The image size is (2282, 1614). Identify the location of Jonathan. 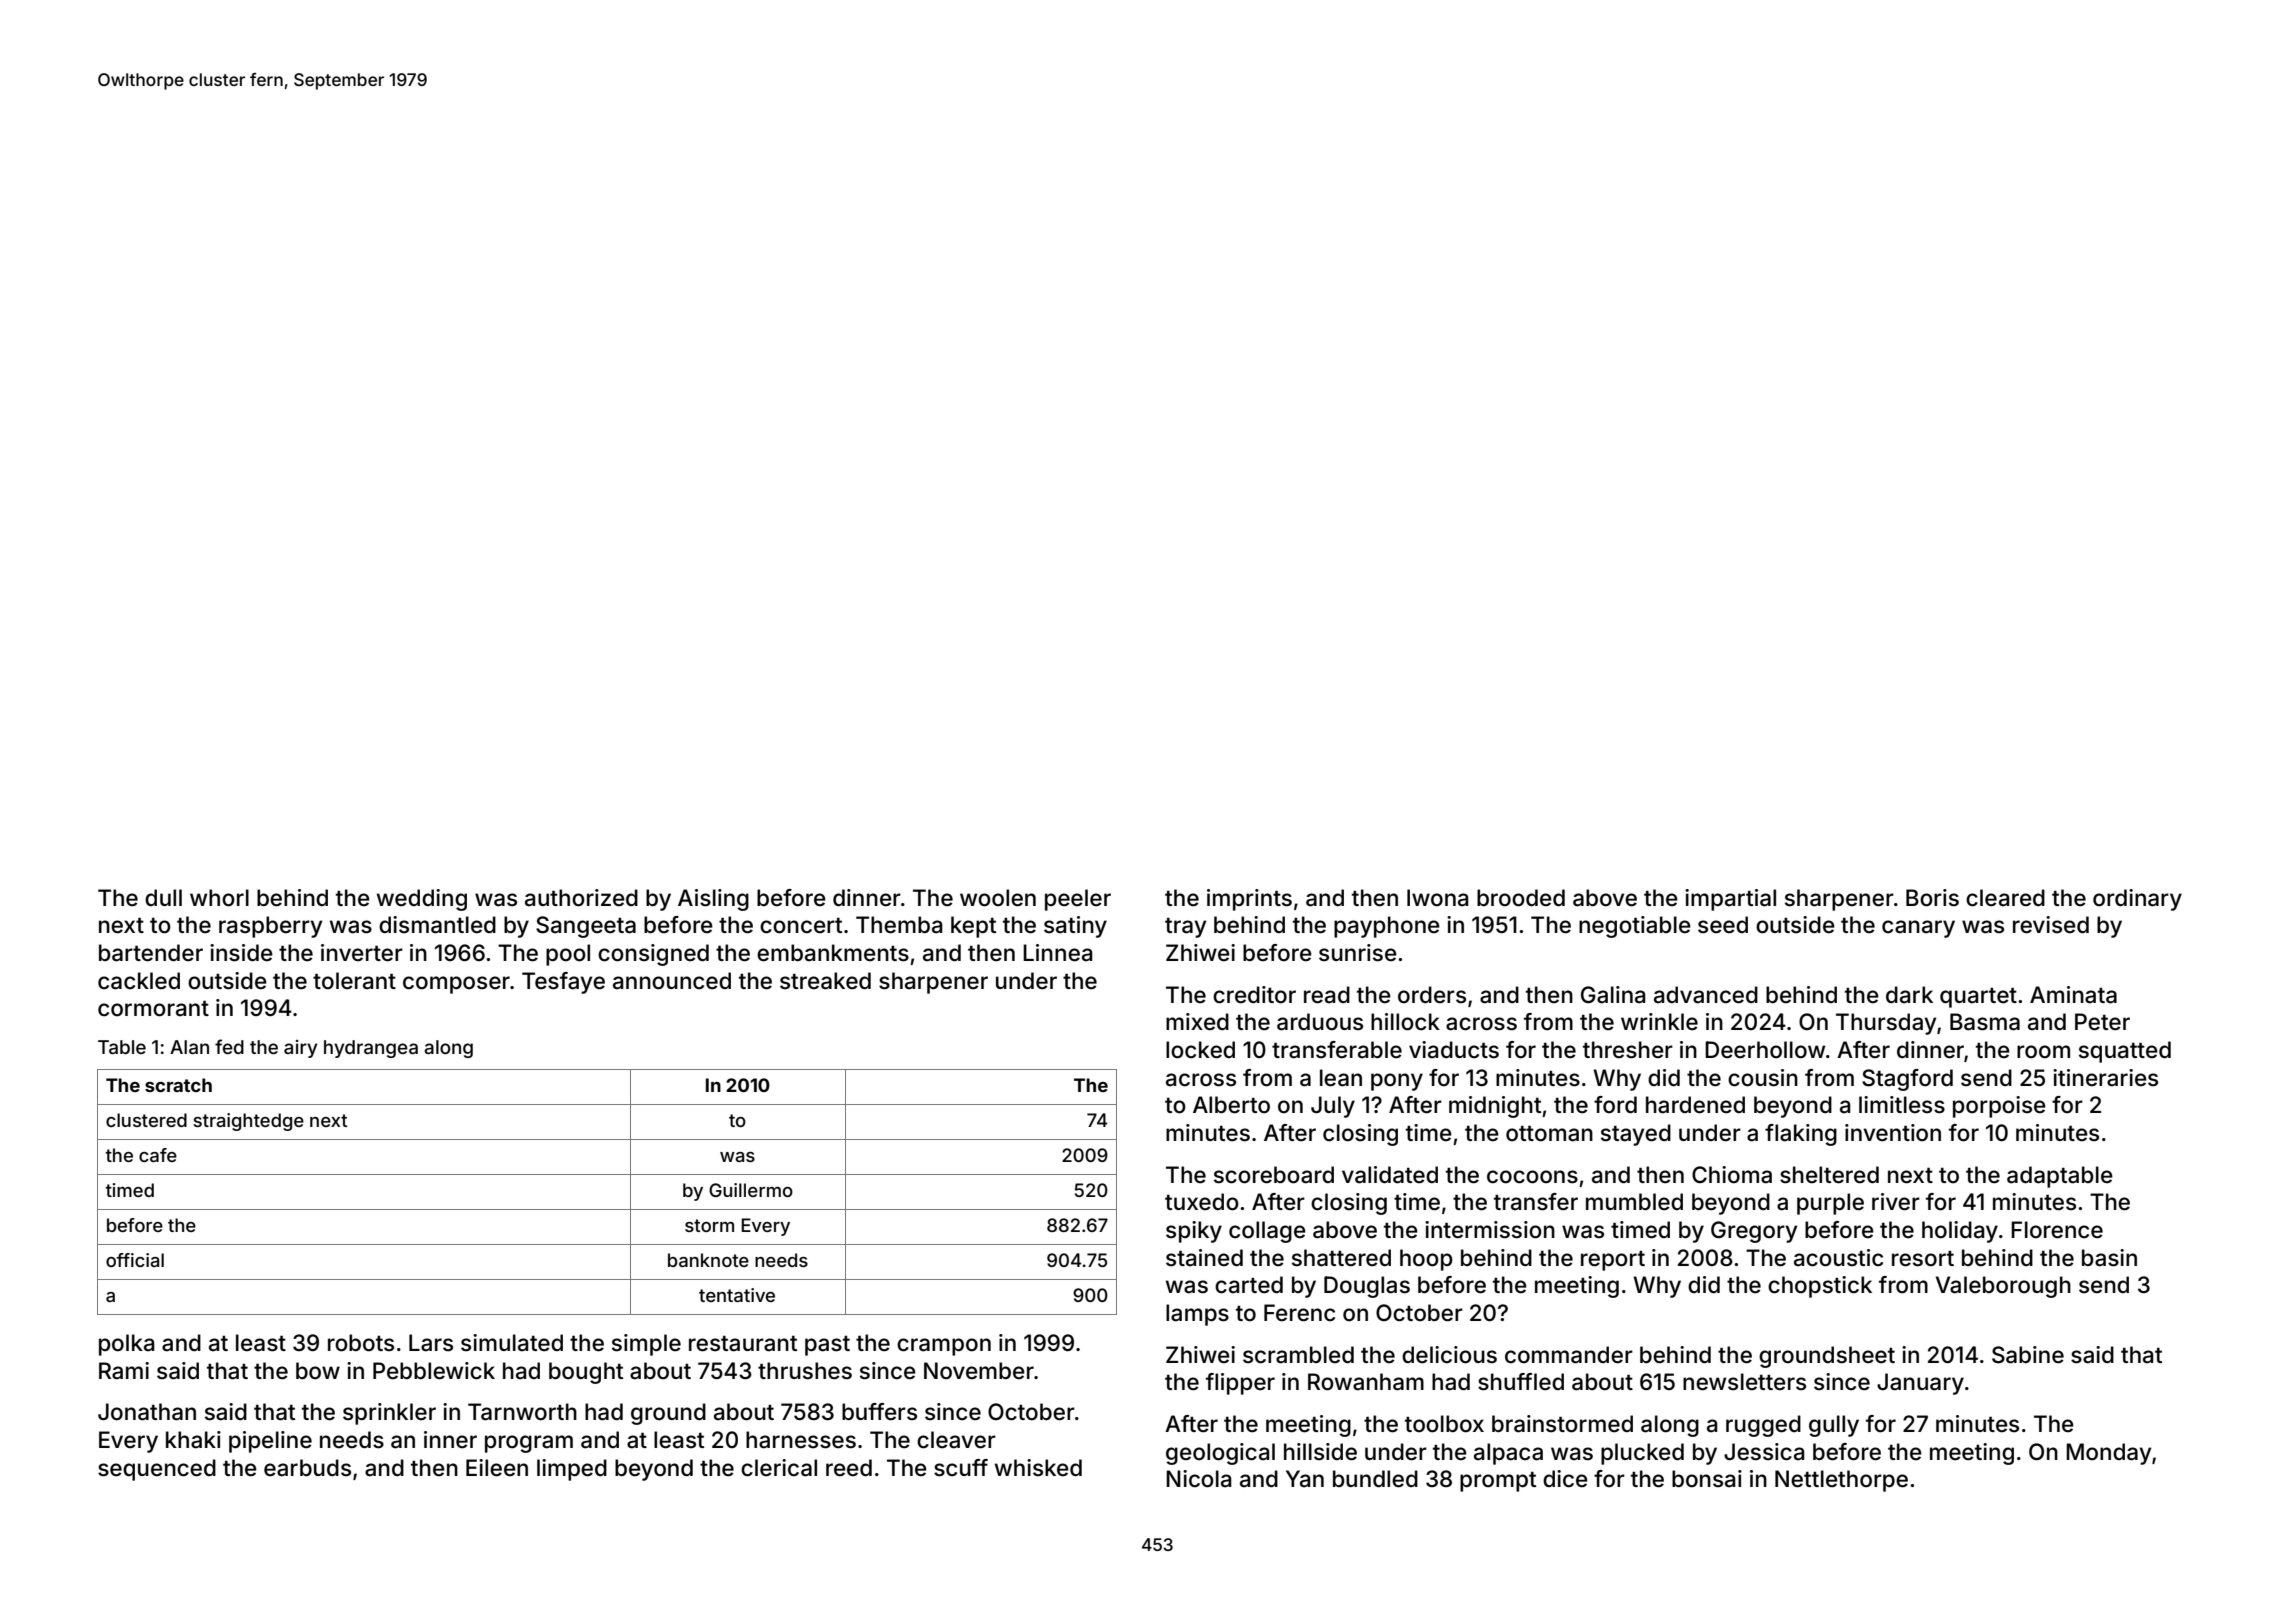
(147, 1412).
